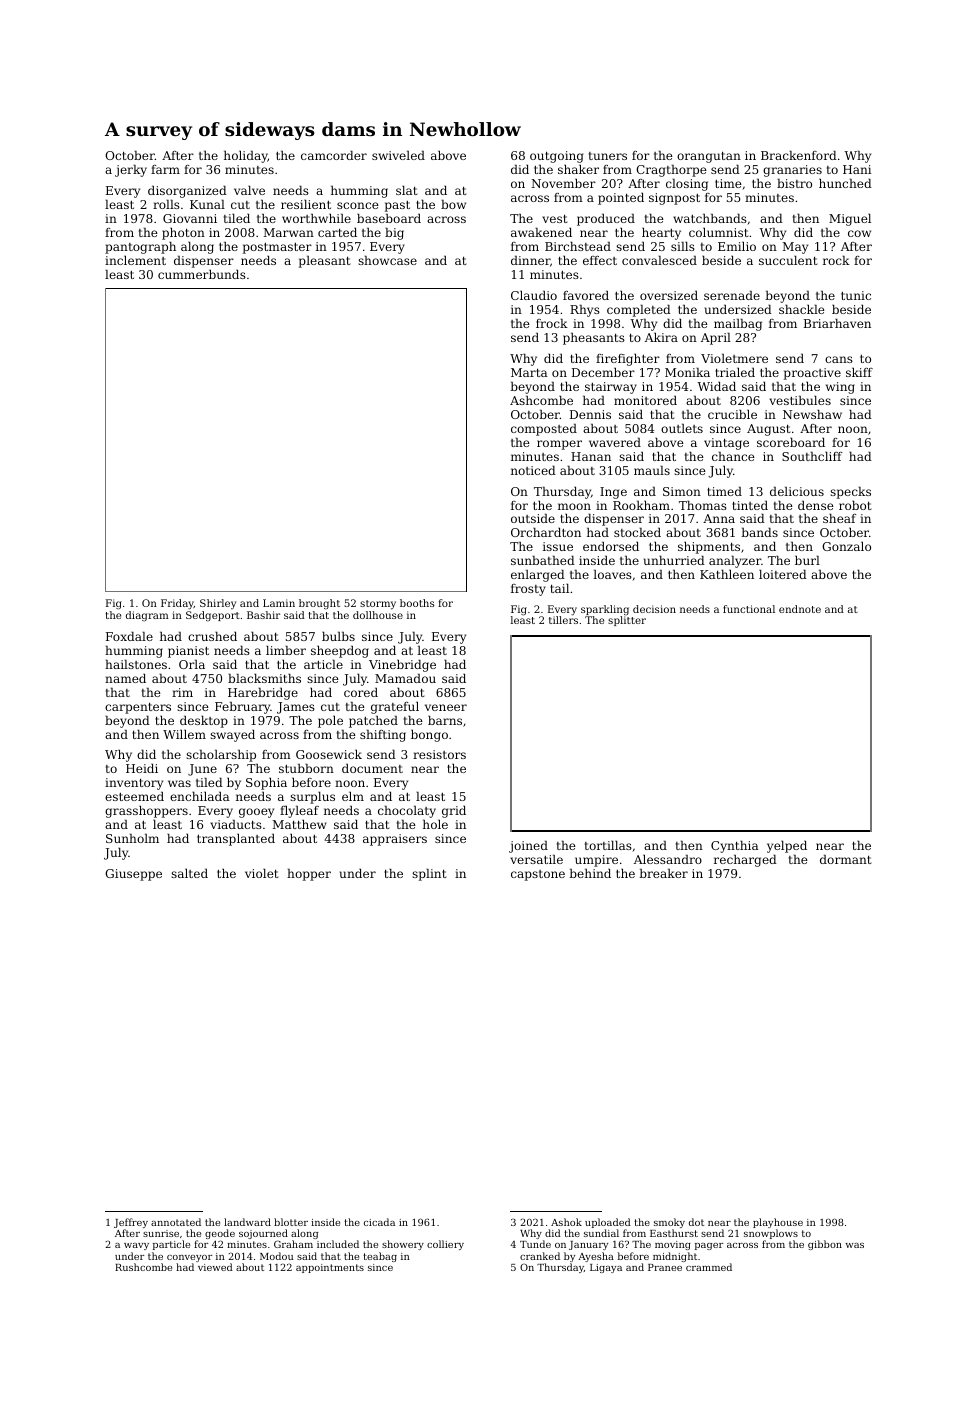  I want to click on viewed, so click(215, 1267).
